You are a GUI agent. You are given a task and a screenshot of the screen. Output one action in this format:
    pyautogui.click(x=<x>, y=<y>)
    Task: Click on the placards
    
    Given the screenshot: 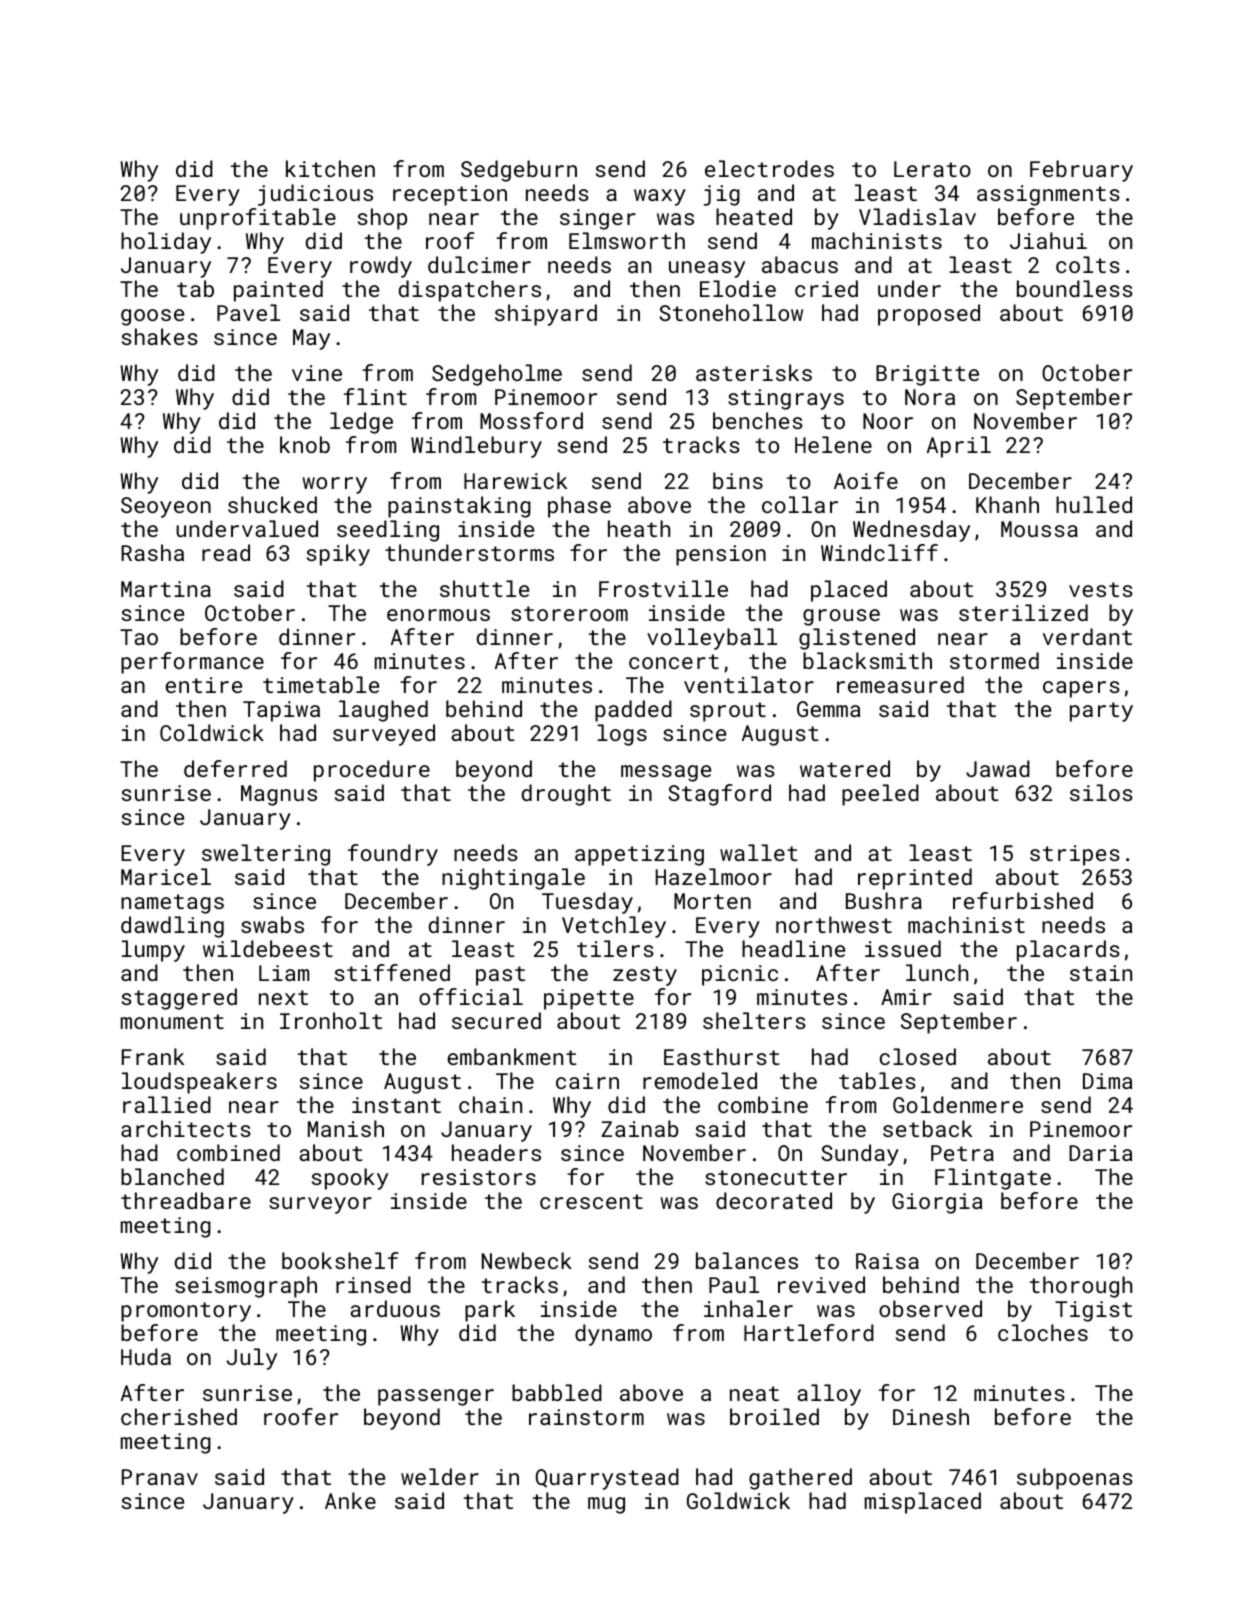 What is the action you would take?
    pyautogui.click(x=1068, y=951)
